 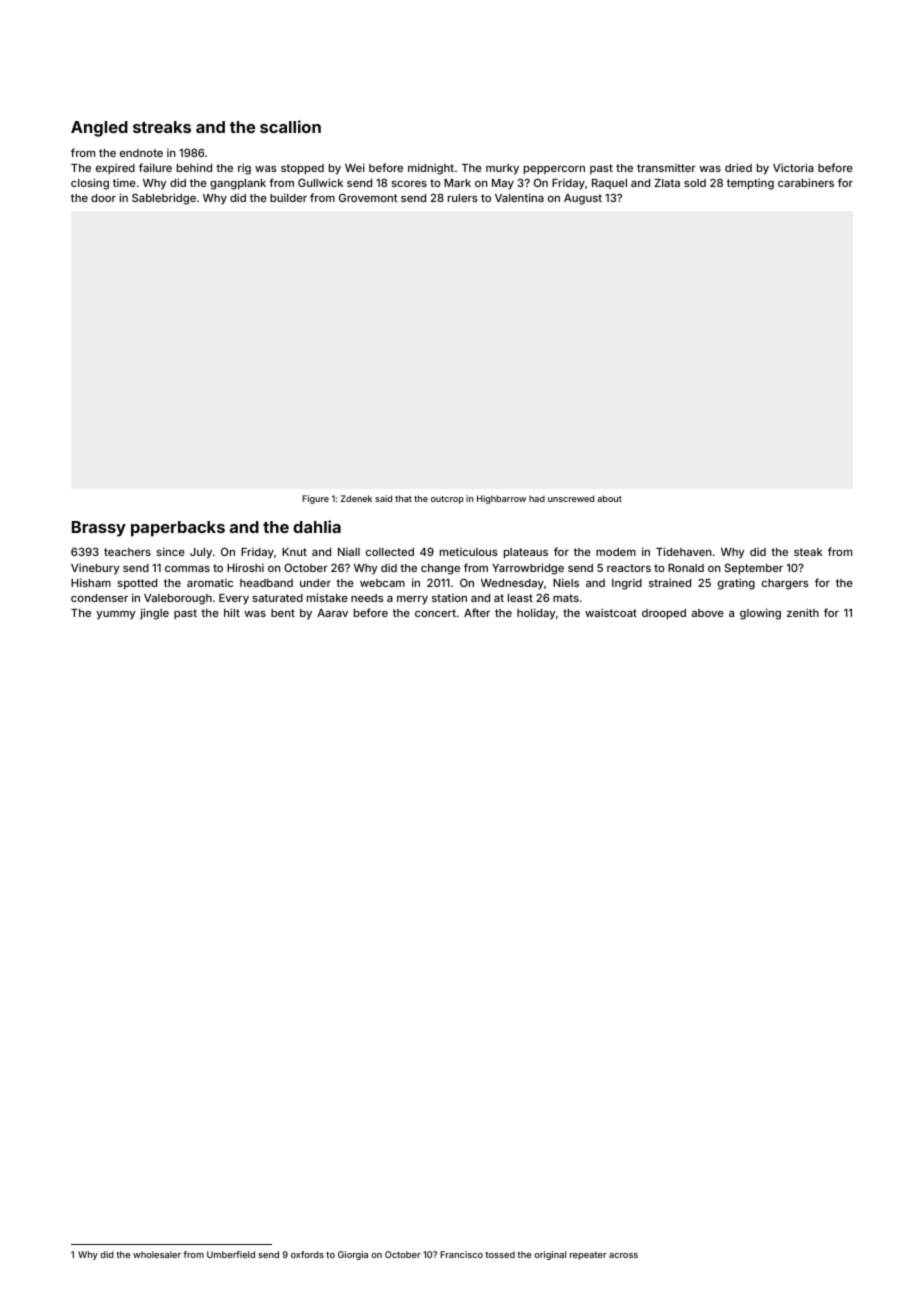 I want to click on wholesaler, so click(x=157, y=1254).
